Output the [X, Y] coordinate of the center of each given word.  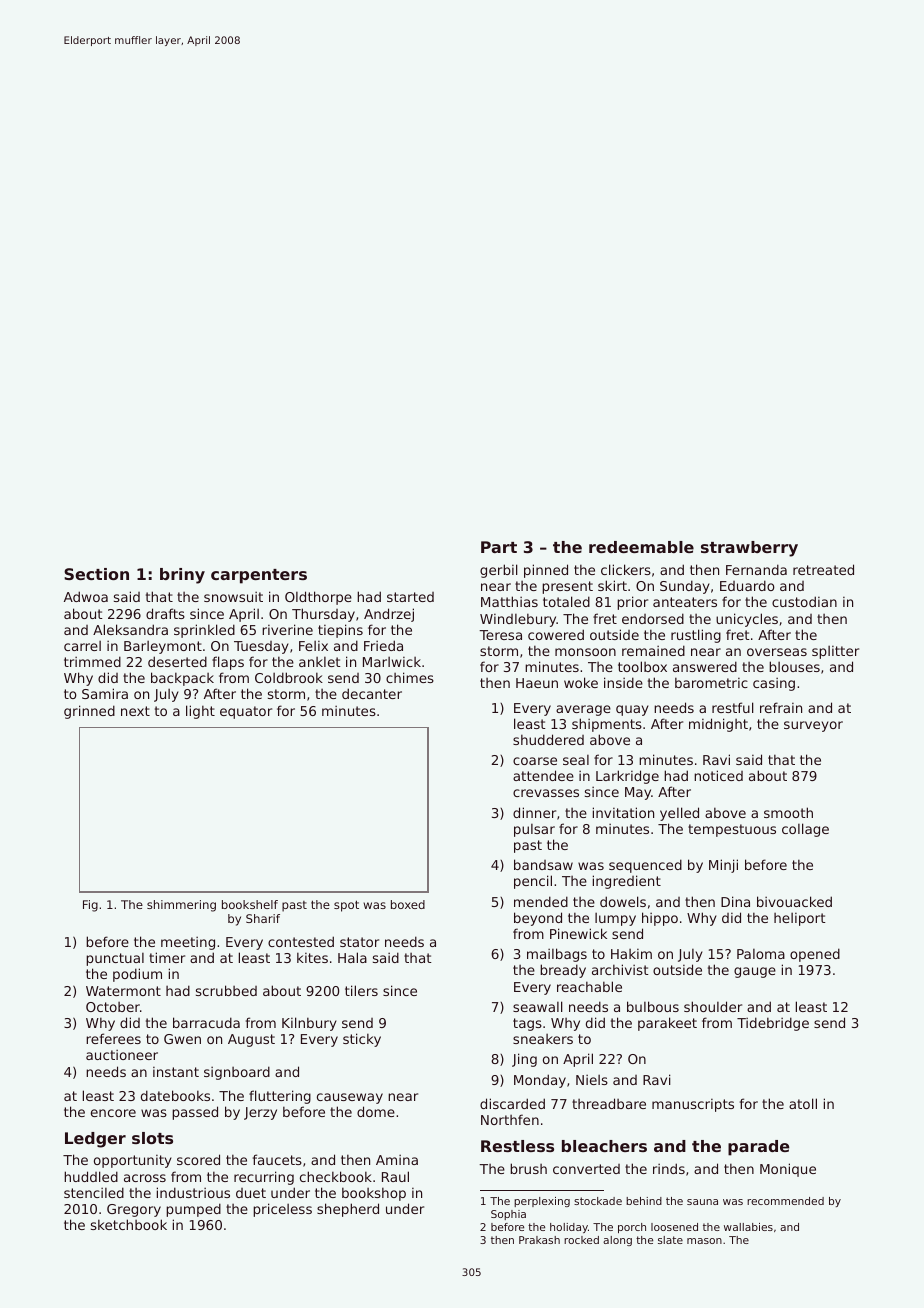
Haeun [537, 683]
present [567, 587]
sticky [362, 1040]
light [200, 712]
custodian [804, 601]
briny [182, 576]
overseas [777, 652]
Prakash [539, 1240]
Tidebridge [773, 1024]
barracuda [206, 1022]
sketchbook [129, 1224]
